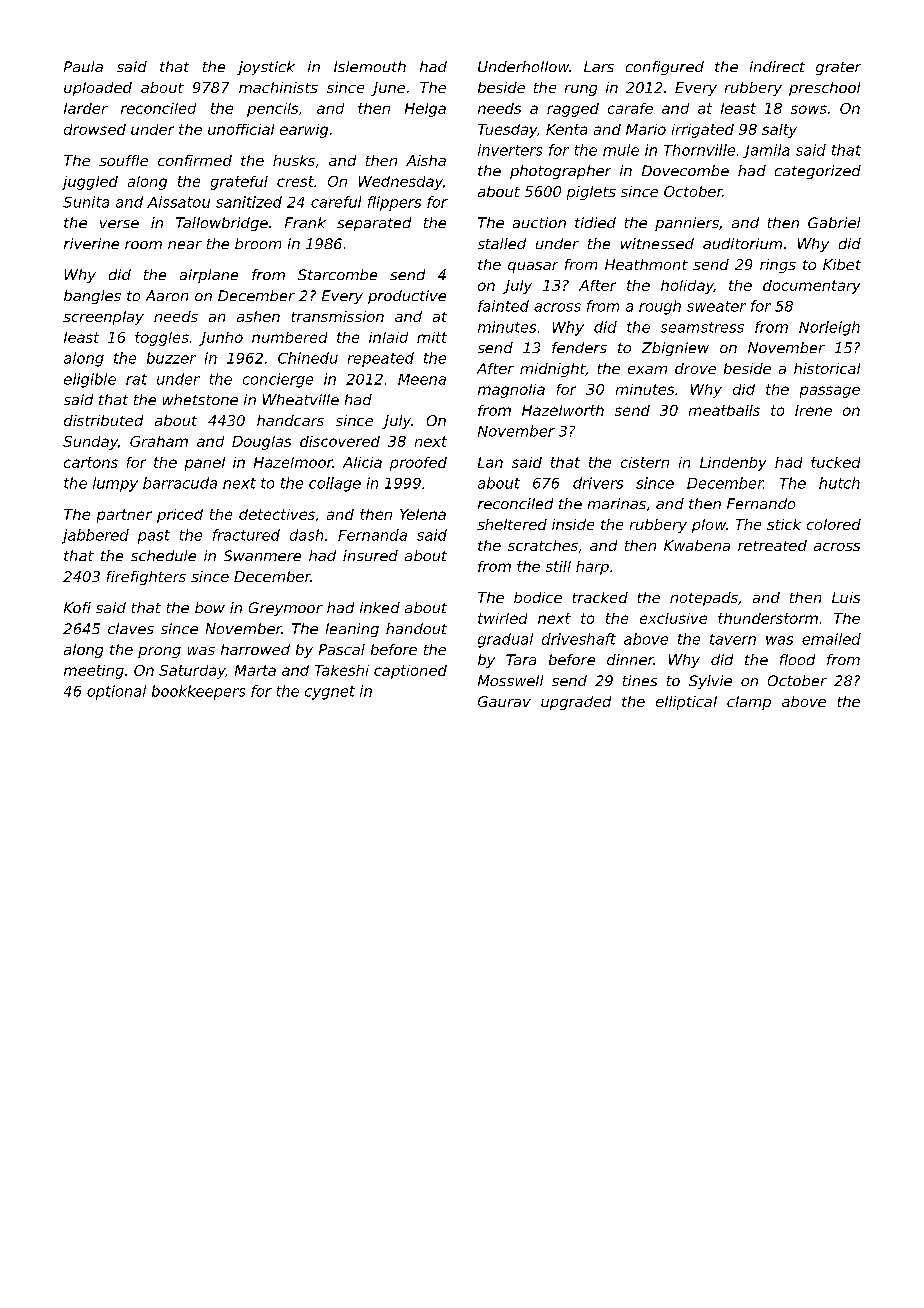  I want to click on Lars, so click(599, 66).
